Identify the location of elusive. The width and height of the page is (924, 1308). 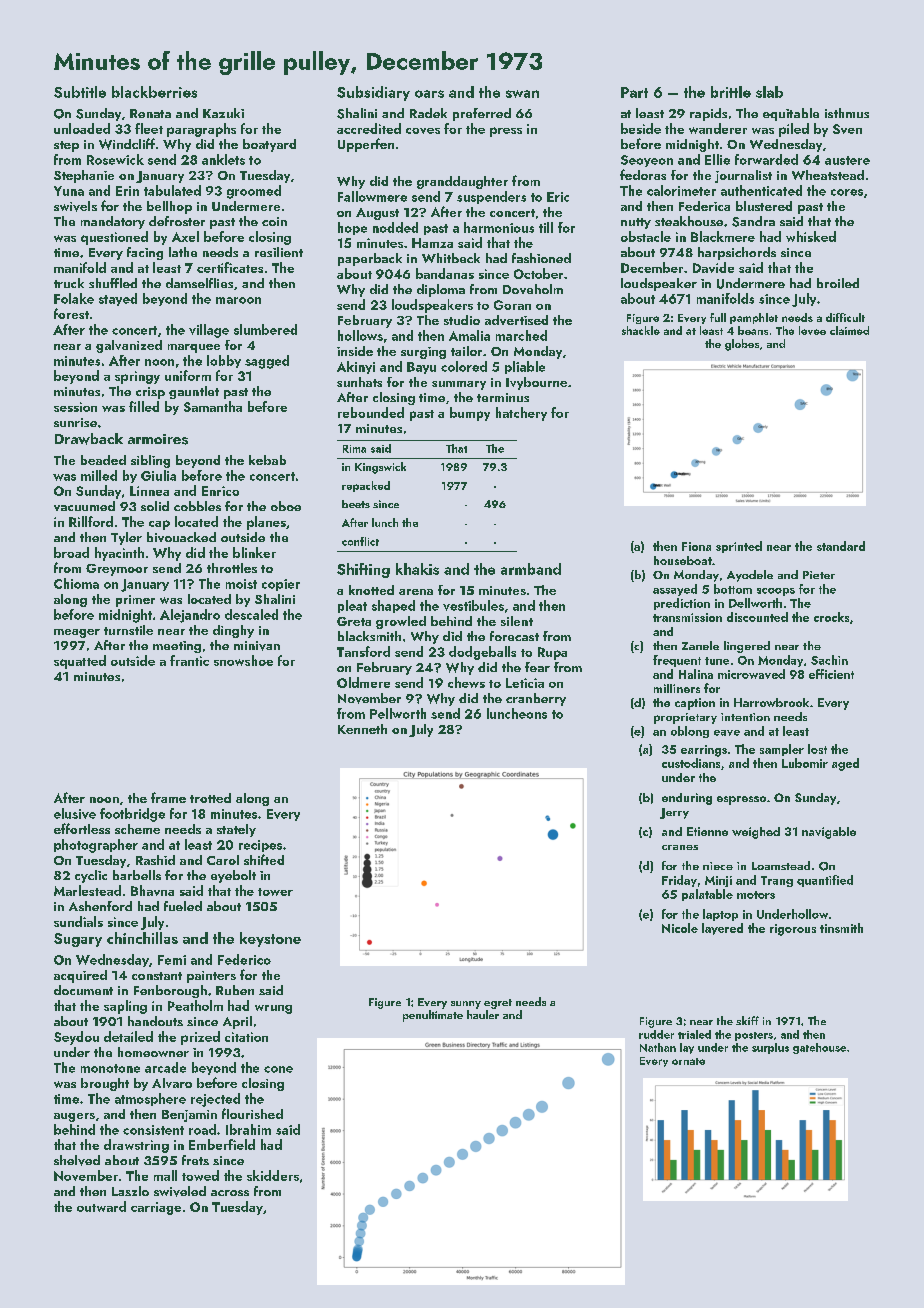
(75, 813).
